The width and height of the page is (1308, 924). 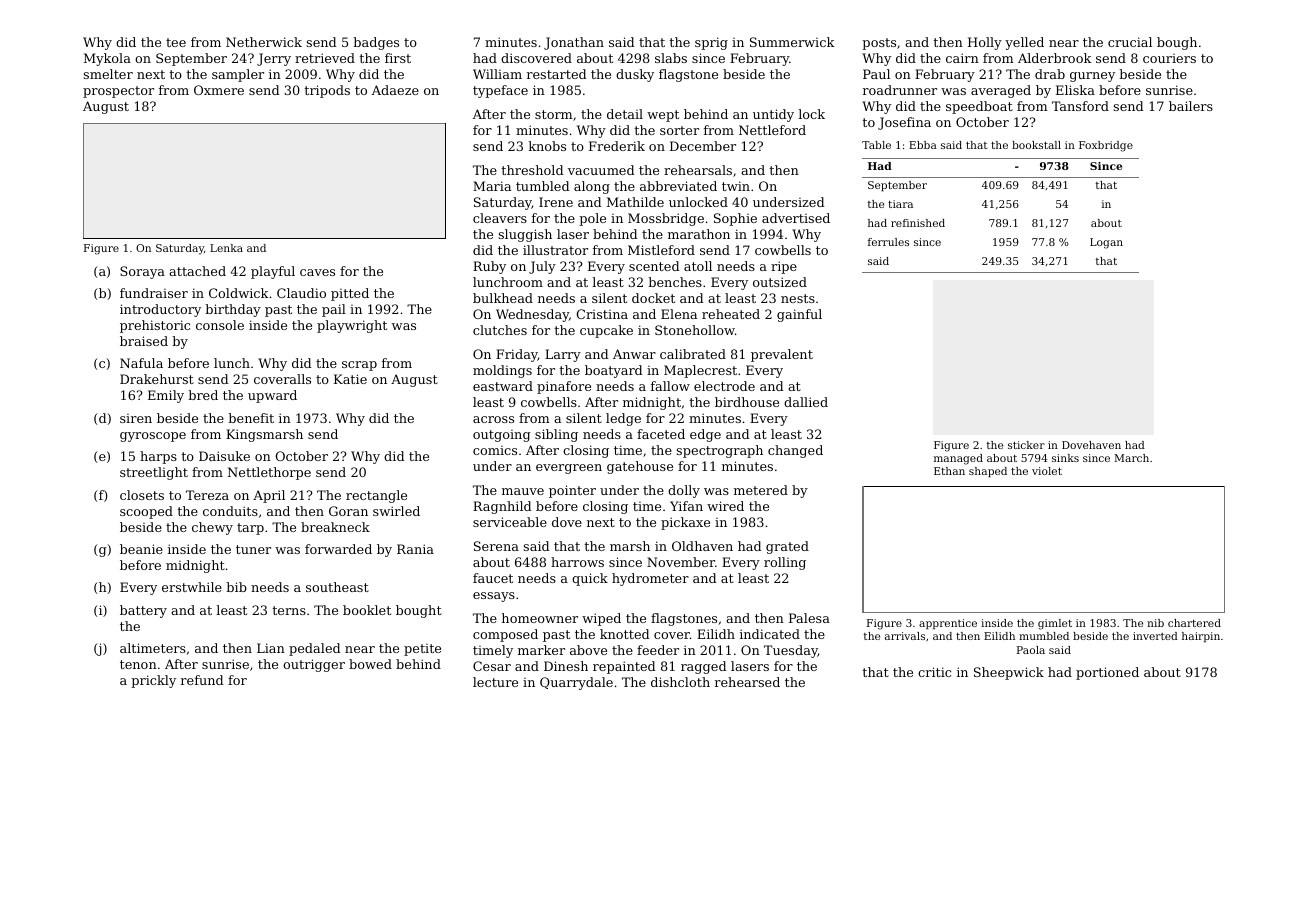 What do you see at coordinates (141, 363) in the page?
I see `Nafula` at bounding box center [141, 363].
